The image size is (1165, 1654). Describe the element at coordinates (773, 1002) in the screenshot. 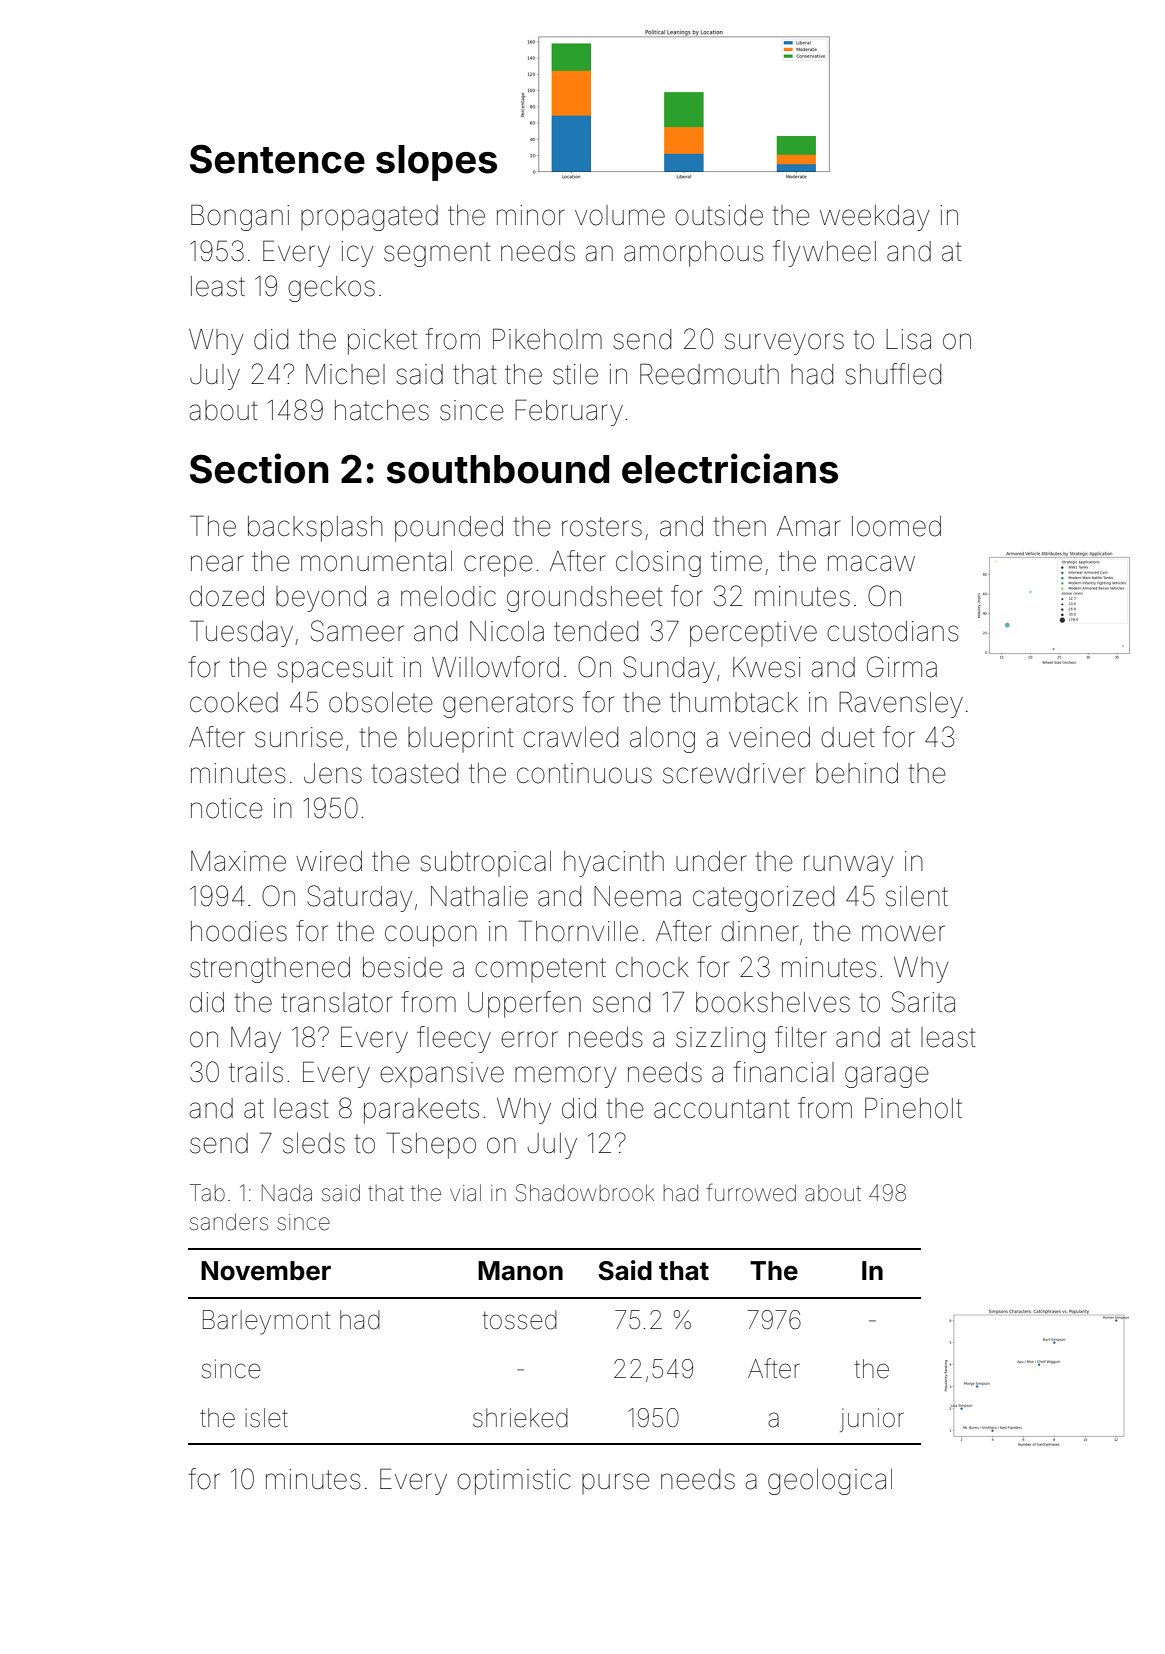

I see `bookshelves` at that location.
